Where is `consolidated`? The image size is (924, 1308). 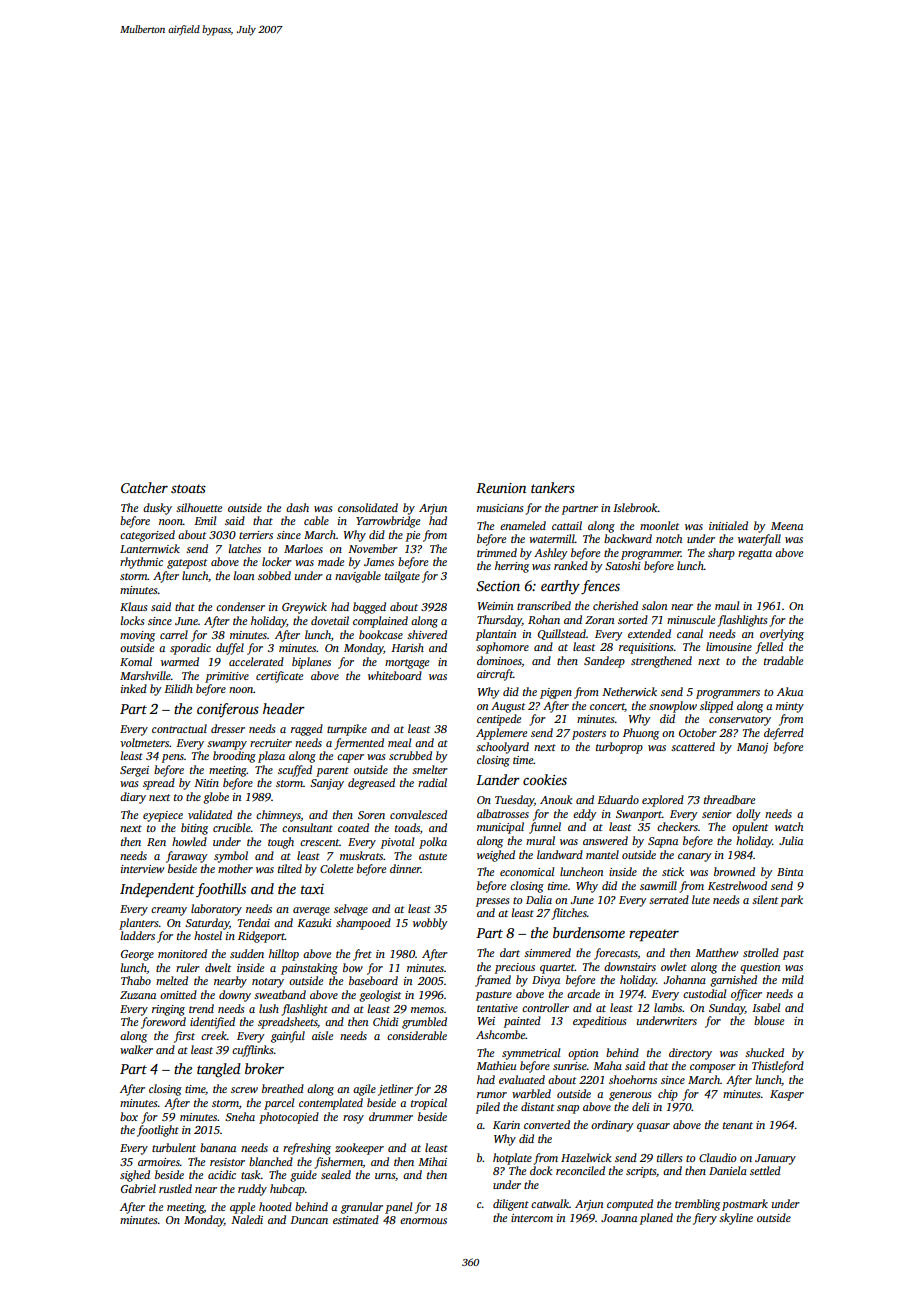 consolidated is located at coordinates (368, 507).
